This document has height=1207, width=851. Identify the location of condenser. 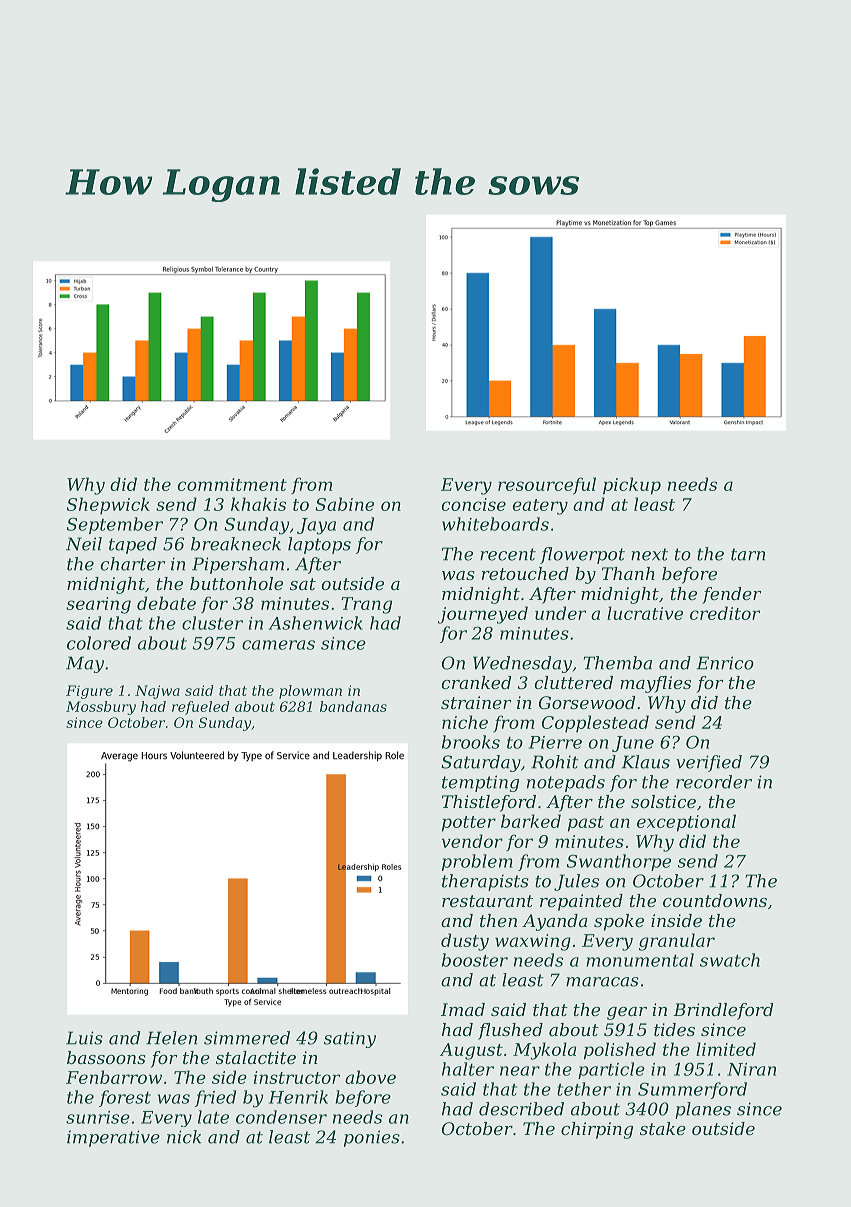
(281, 1117).
